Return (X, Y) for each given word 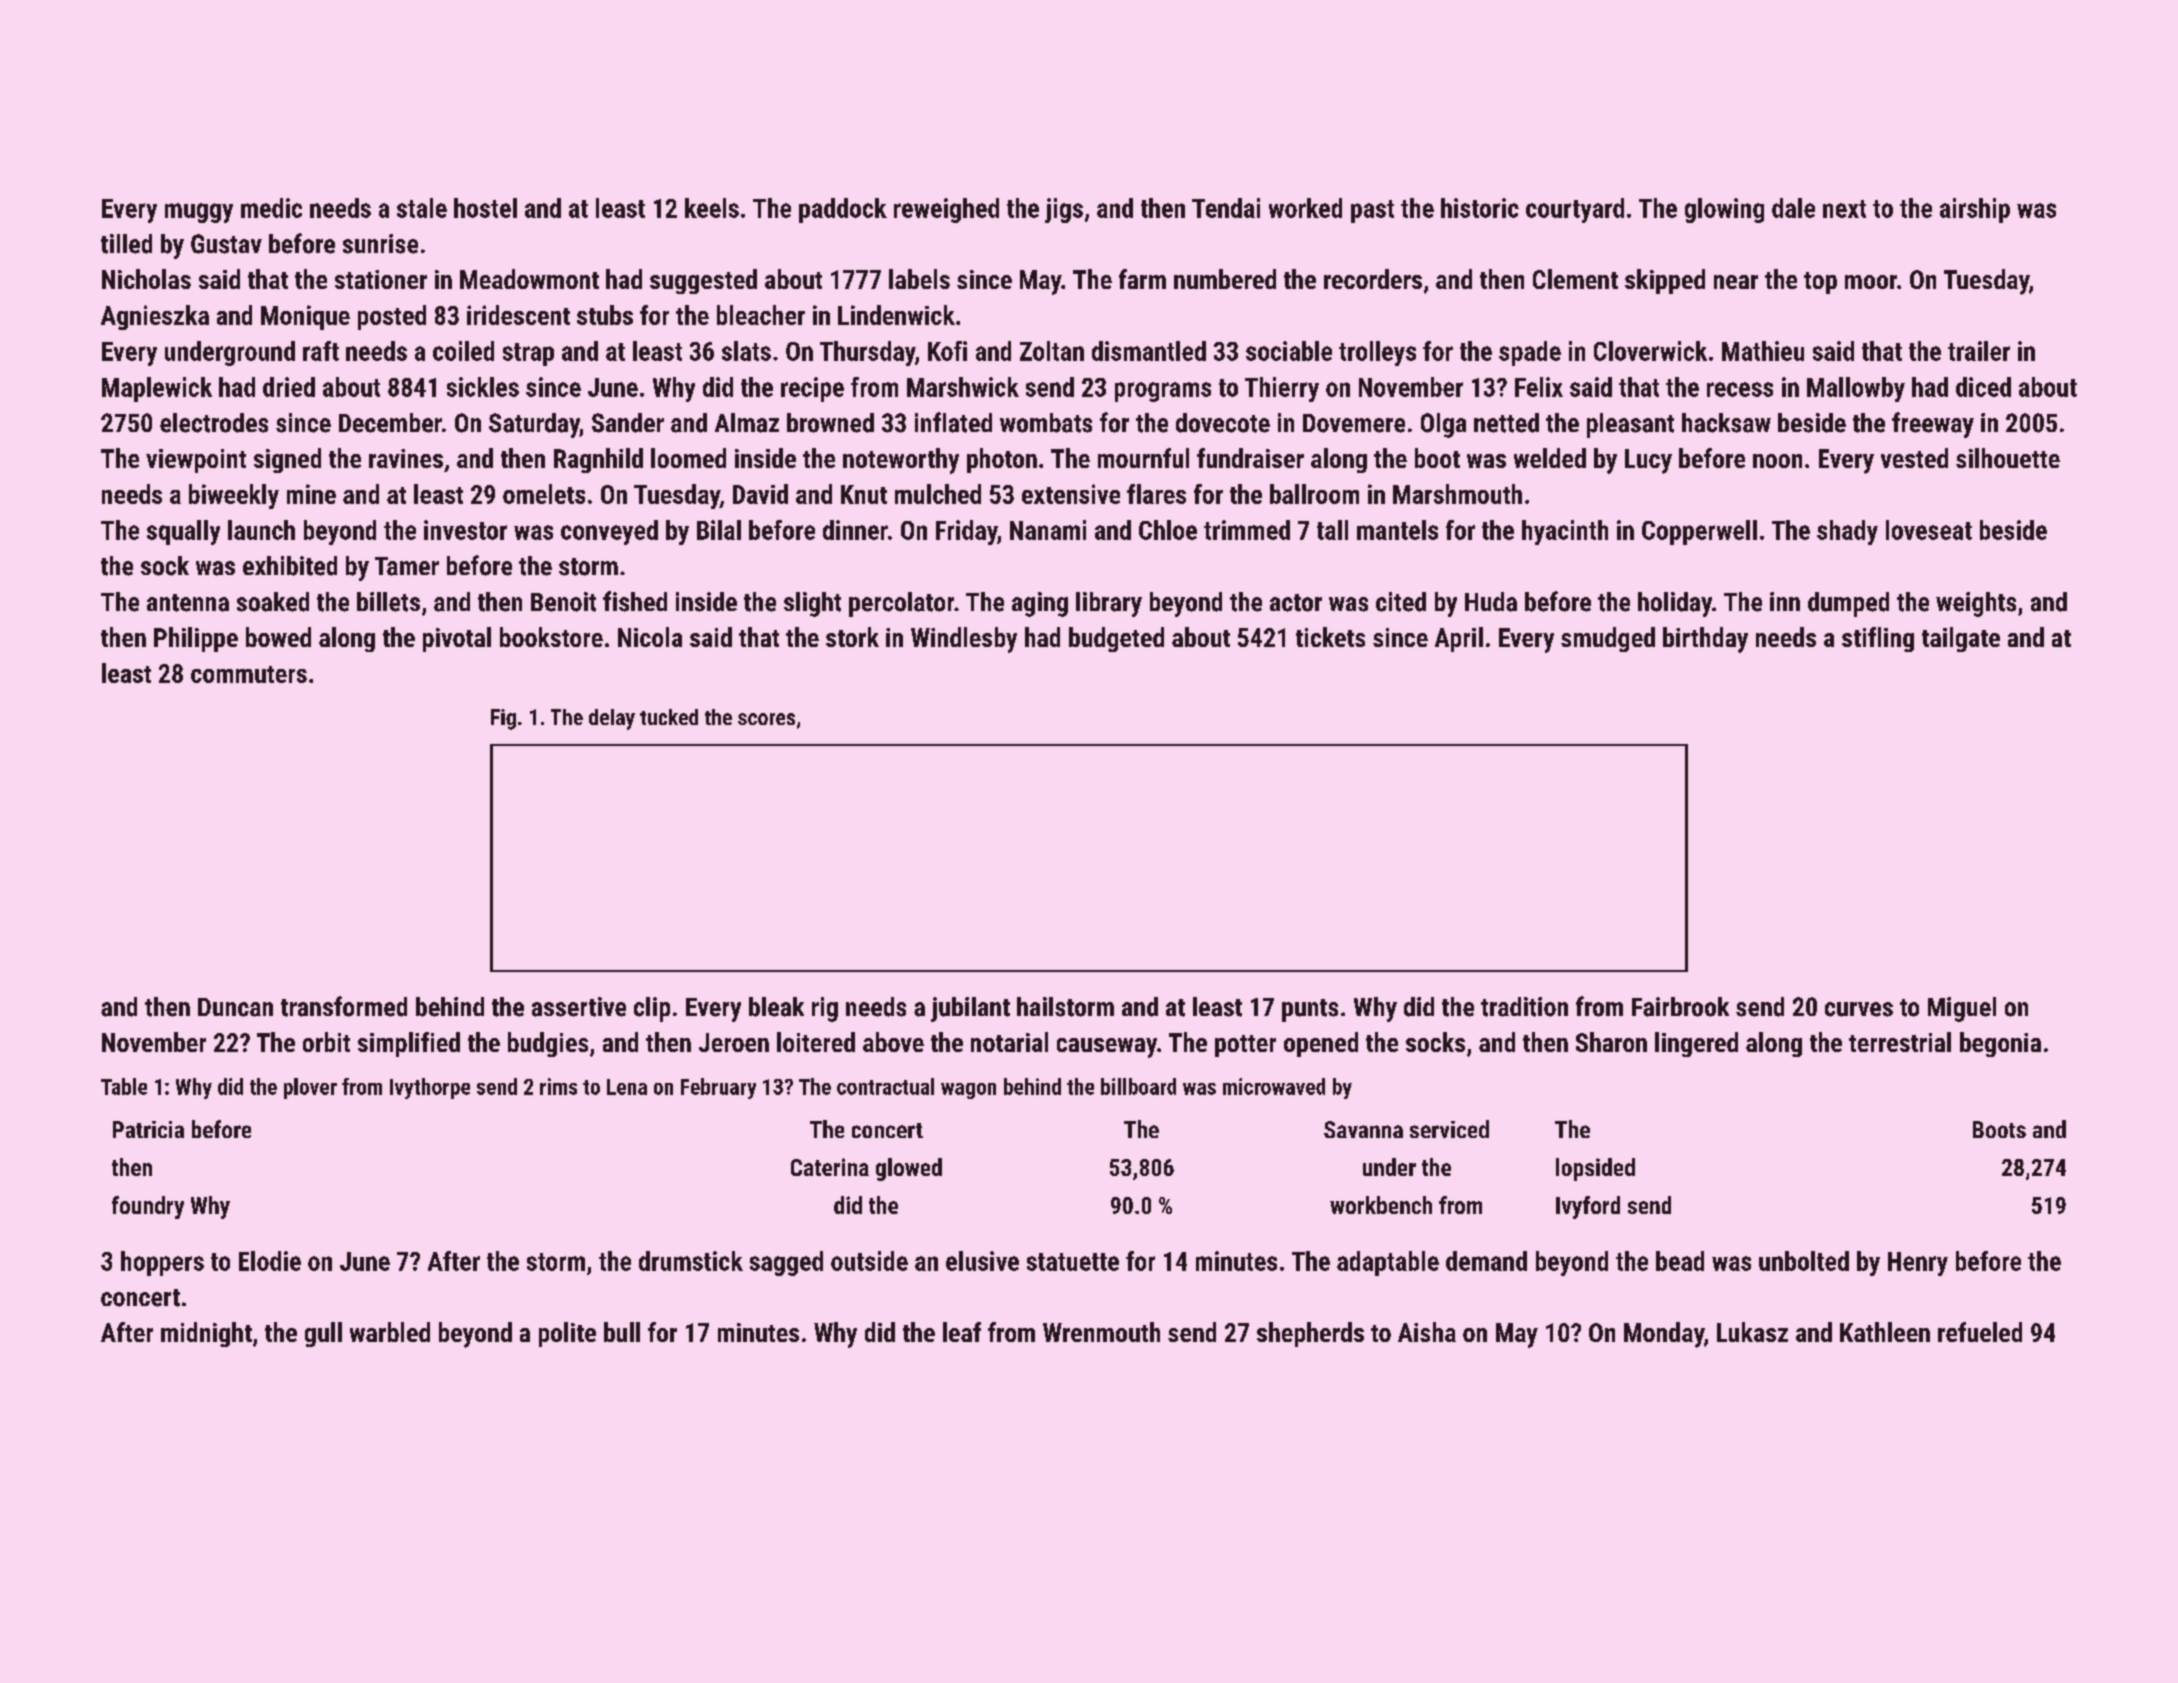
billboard (1138, 1086)
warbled (390, 1332)
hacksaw (1726, 423)
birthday (1705, 640)
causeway (1107, 1048)
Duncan (235, 1007)
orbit (326, 1042)
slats (746, 351)
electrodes (214, 423)
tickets (1330, 637)
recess (1740, 389)
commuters (249, 674)
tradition (1524, 1007)
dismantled (1149, 351)
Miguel (1962, 1009)
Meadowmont (529, 279)
